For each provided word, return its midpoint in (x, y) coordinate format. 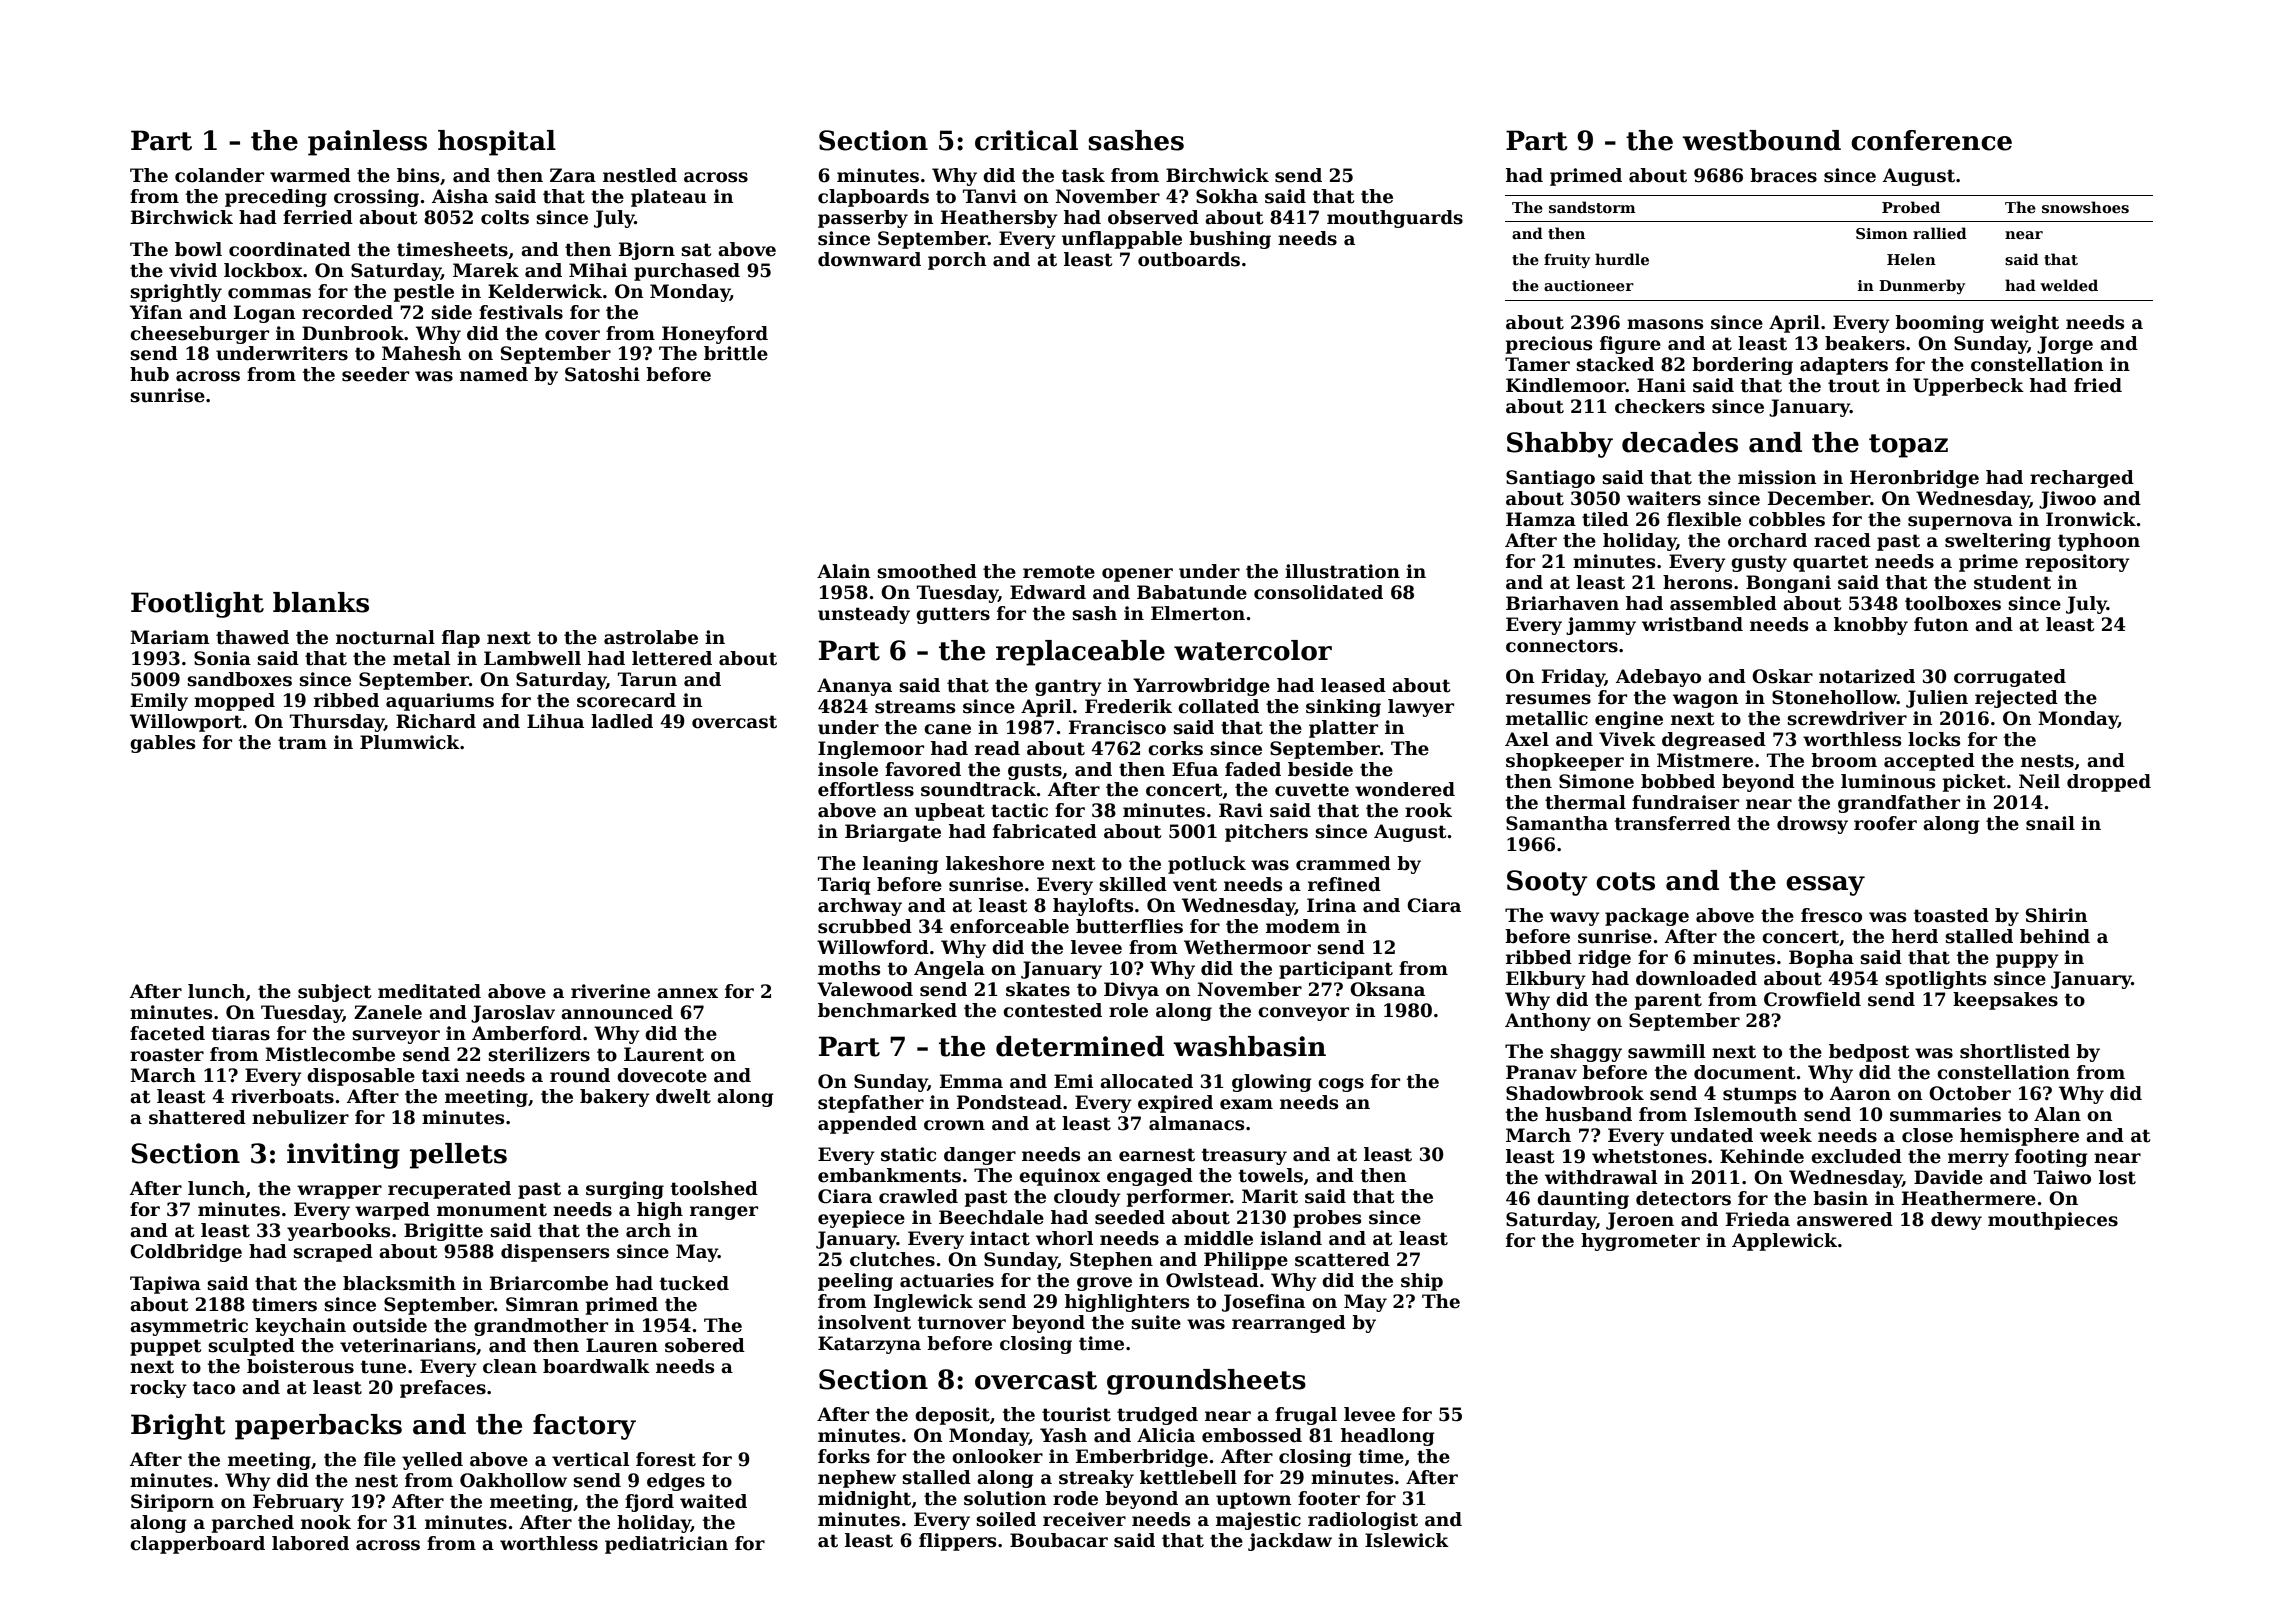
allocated (1146, 1081)
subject (334, 993)
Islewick (1407, 1540)
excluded (1856, 1156)
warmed (310, 175)
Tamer (1537, 364)
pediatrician (666, 1545)
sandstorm (1592, 207)
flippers (957, 1542)
